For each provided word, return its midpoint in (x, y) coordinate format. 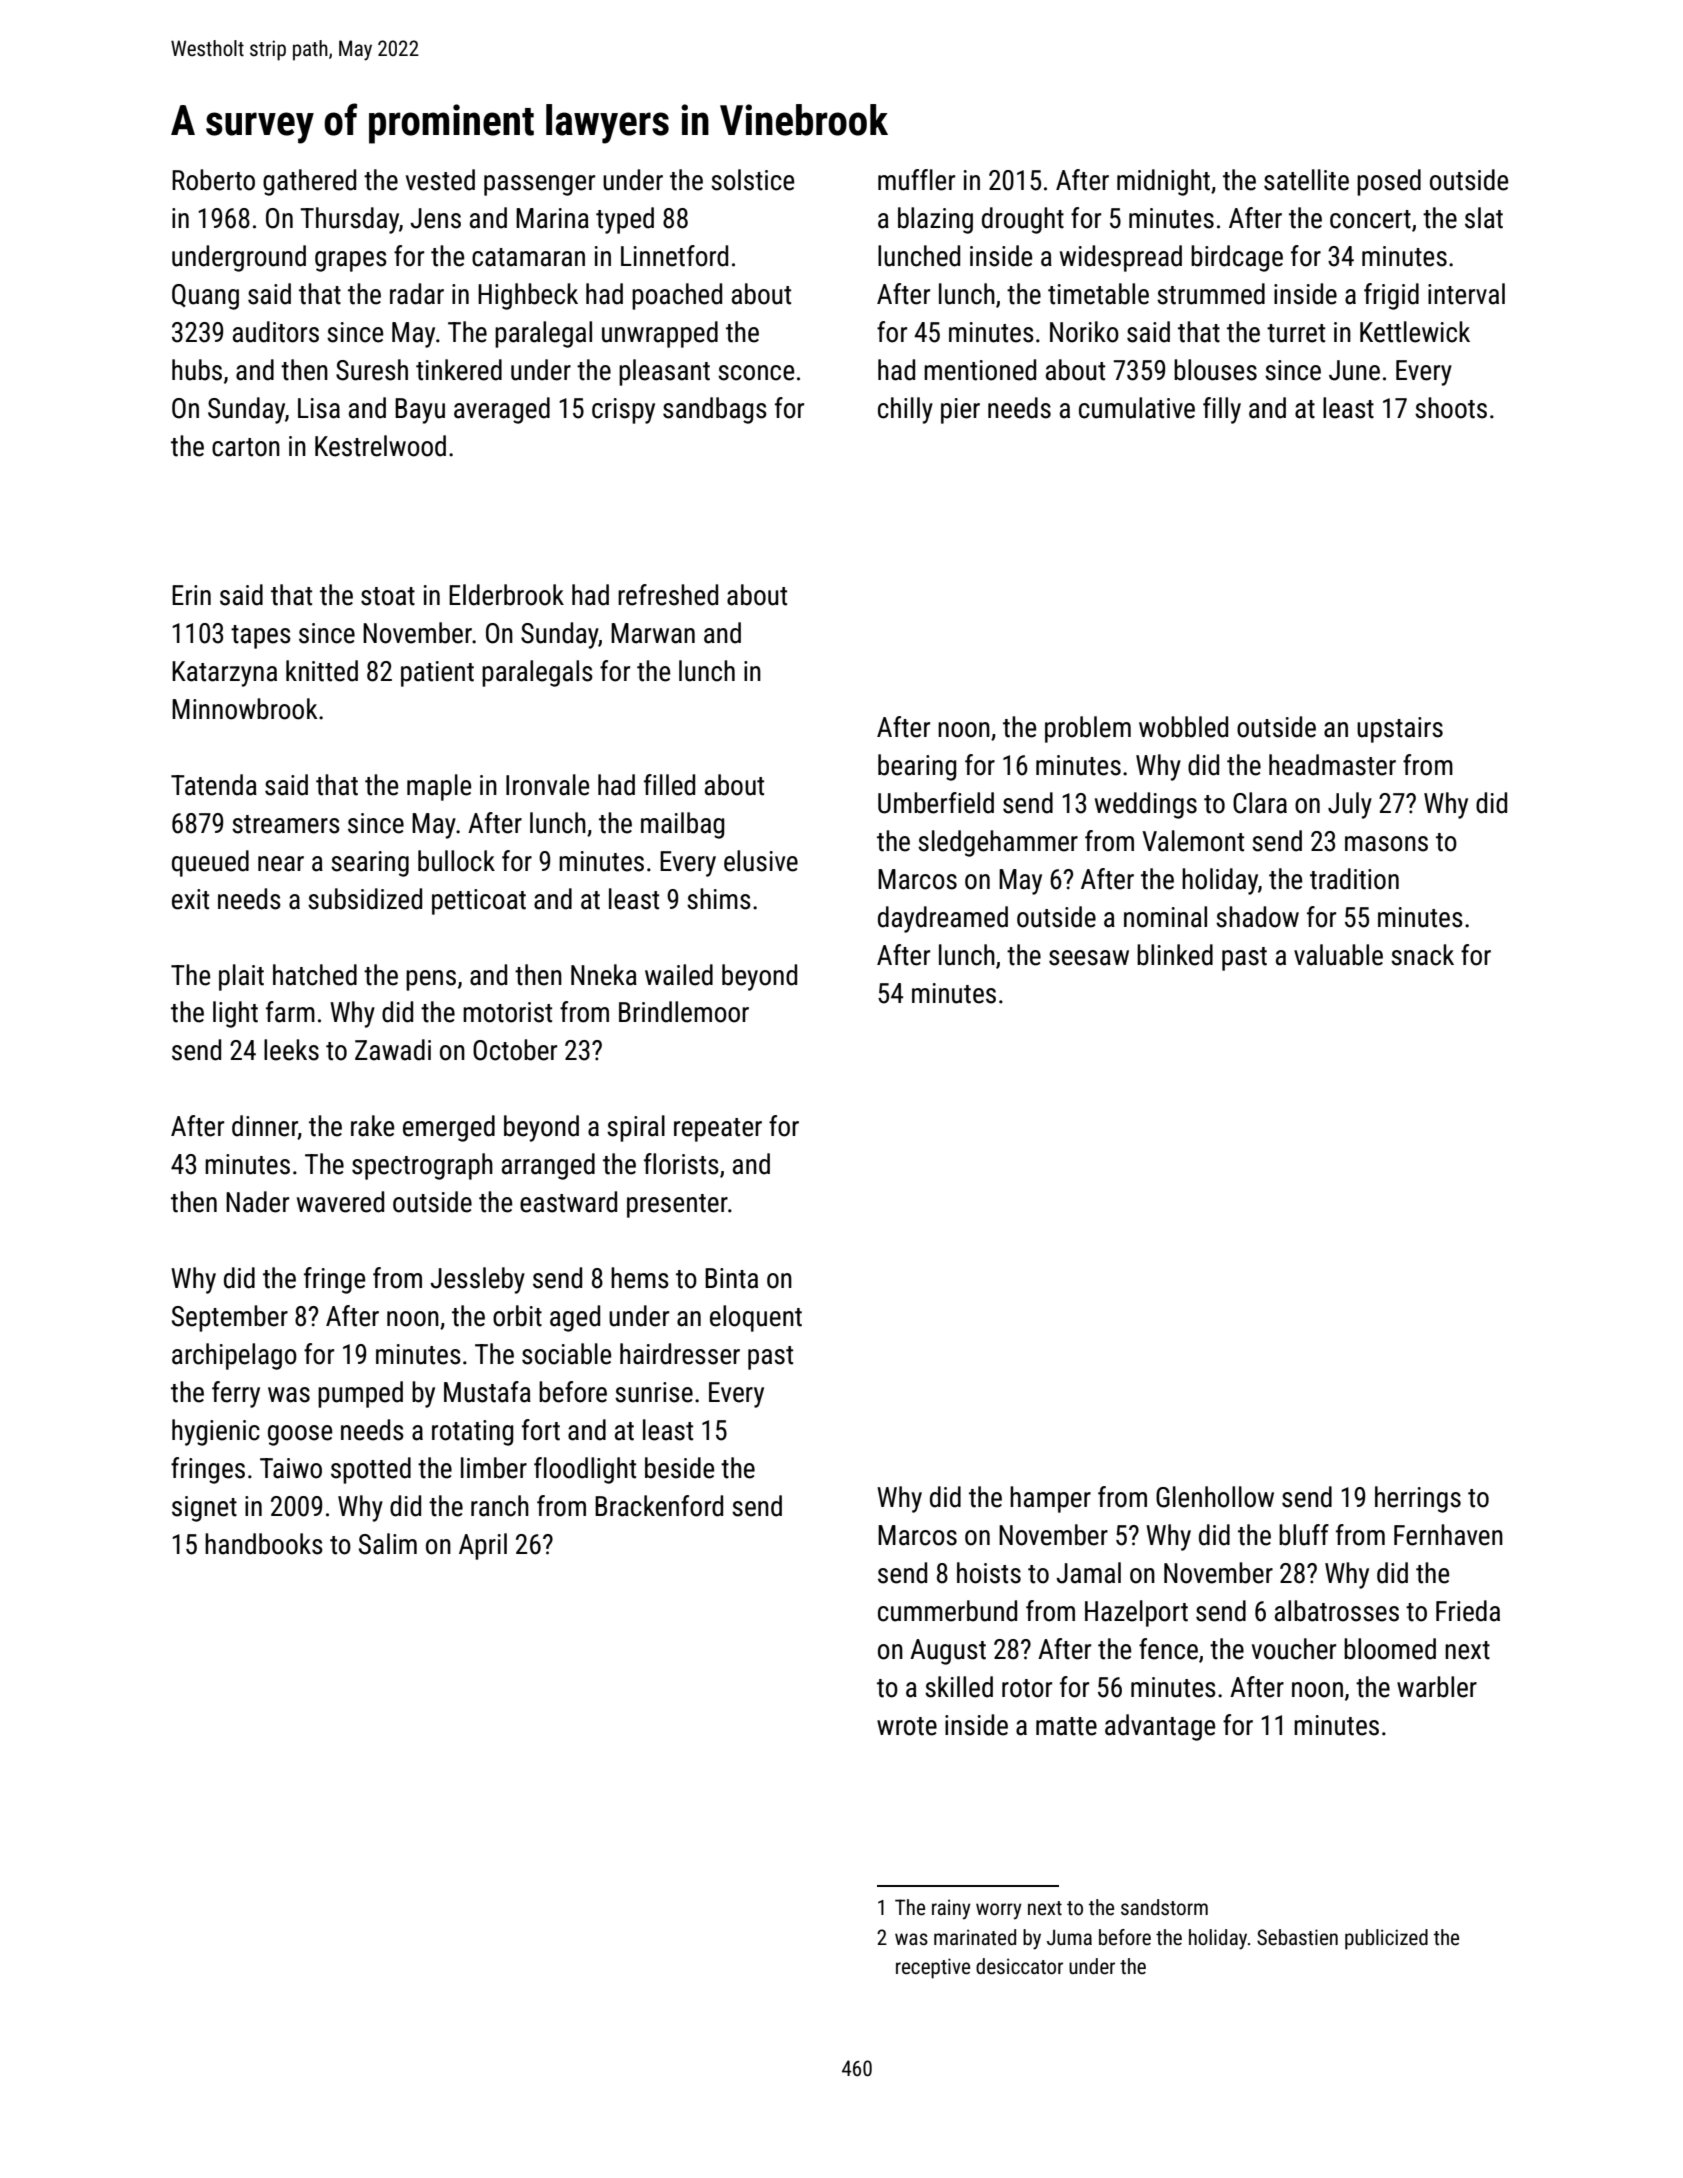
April (483, 1546)
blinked (1175, 955)
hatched (315, 975)
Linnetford (674, 256)
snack (1422, 955)
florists (681, 1164)
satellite (1306, 180)
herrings (1418, 1499)
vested (440, 180)
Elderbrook (506, 595)
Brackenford (659, 1506)
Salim (388, 1544)
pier (960, 411)
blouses (1215, 370)
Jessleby (477, 1280)
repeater (718, 1130)
